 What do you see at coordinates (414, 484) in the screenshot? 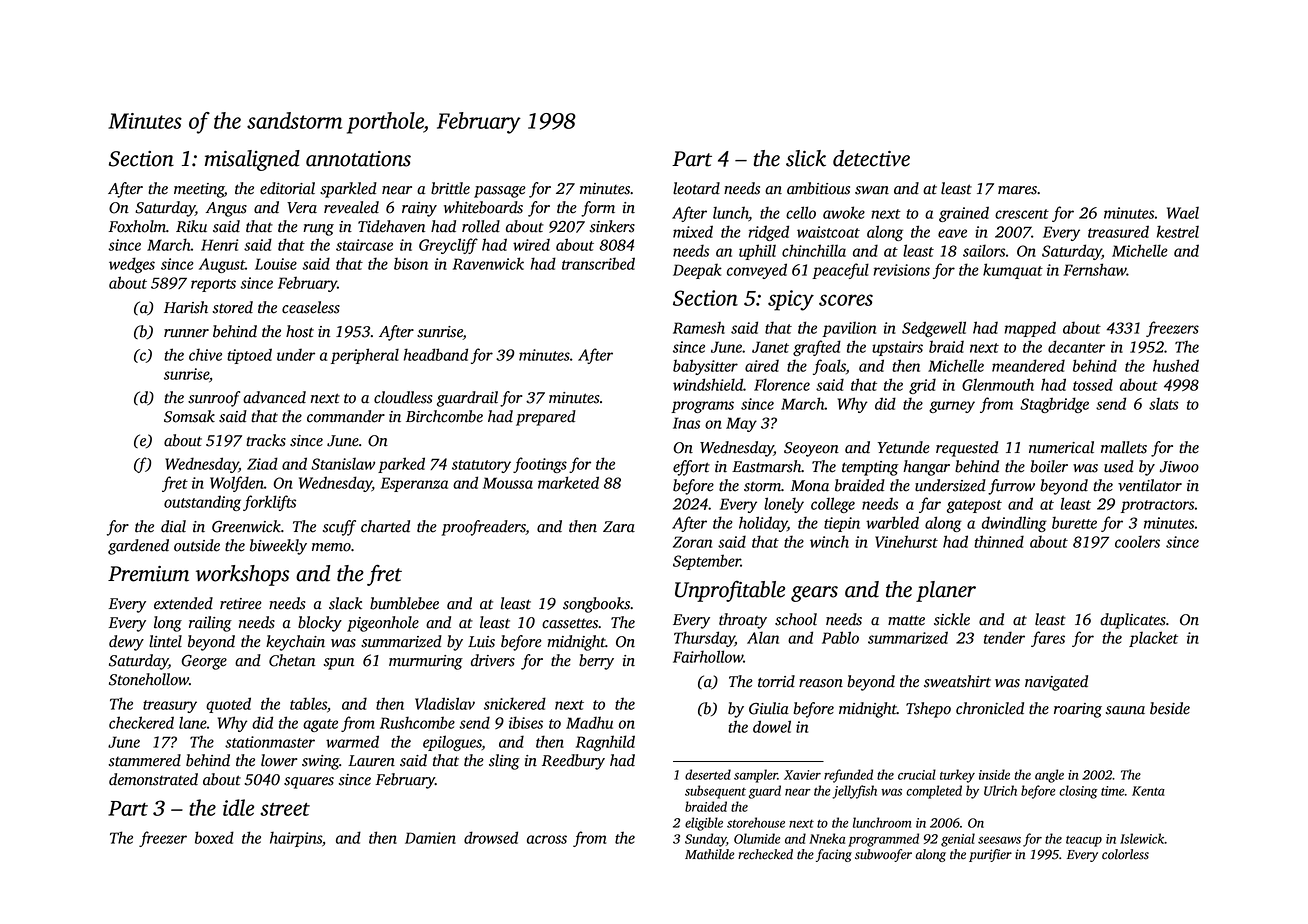
I see `Esperanza` at bounding box center [414, 484].
